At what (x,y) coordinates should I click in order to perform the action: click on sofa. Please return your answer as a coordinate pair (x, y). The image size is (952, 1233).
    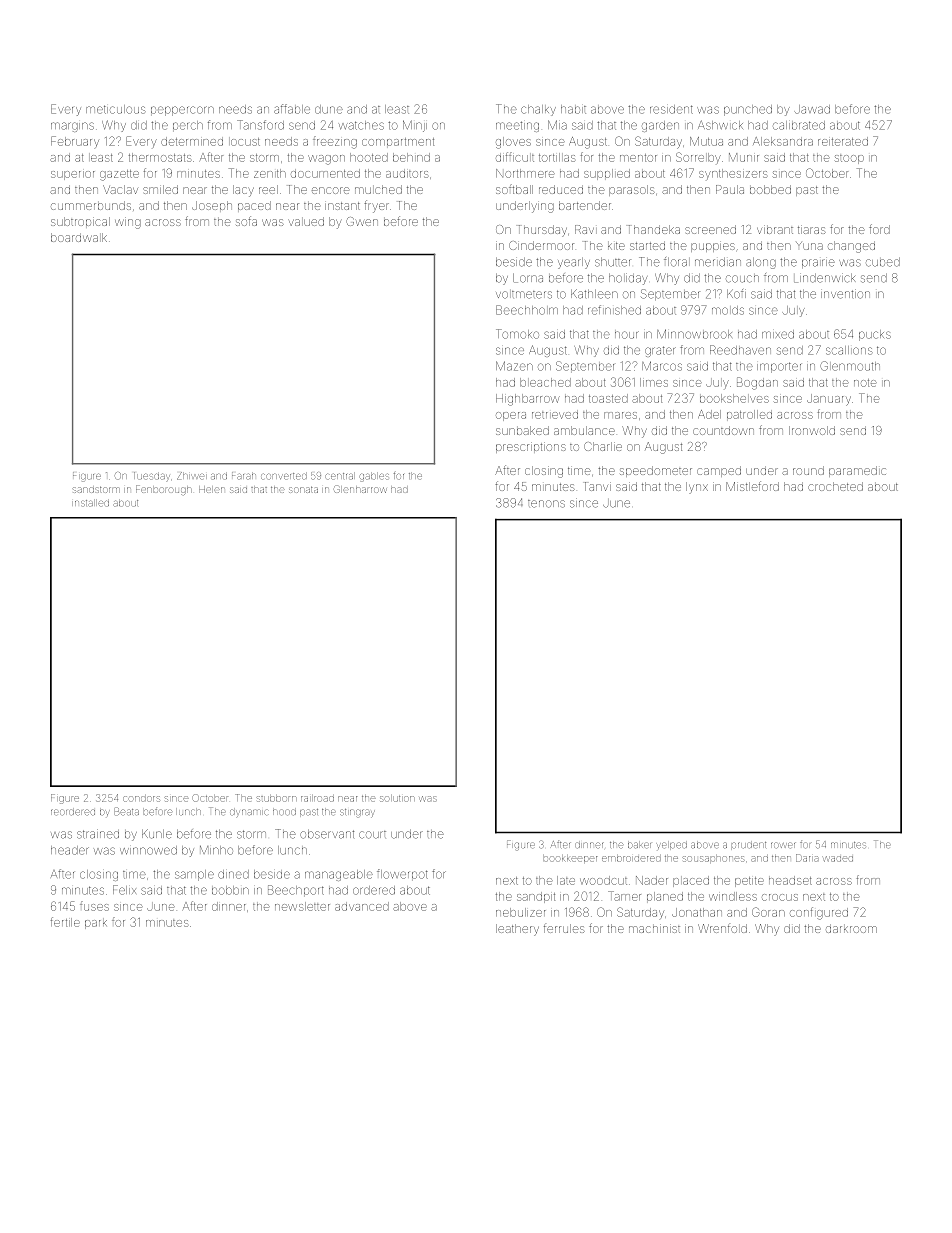
    Looking at the image, I should click on (246, 221).
